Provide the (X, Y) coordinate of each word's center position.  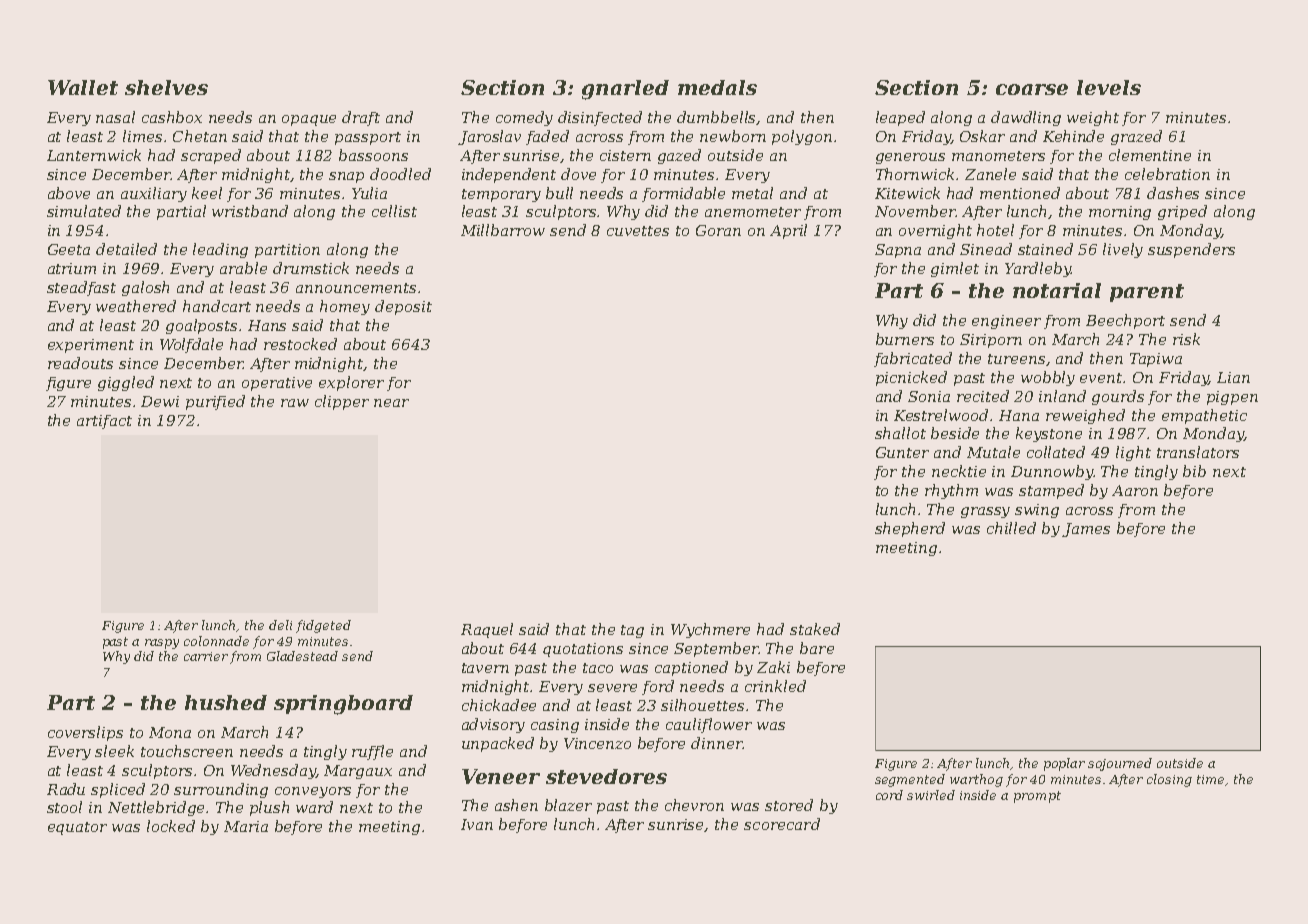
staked (815, 629)
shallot (900, 433)
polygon (802, 137)
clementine (1150, 155)
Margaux (358, 772)
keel (207, 193)
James (1086, 530)
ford (658, 687)
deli (280, 625)
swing (1037, 511)
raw (295, 403)
